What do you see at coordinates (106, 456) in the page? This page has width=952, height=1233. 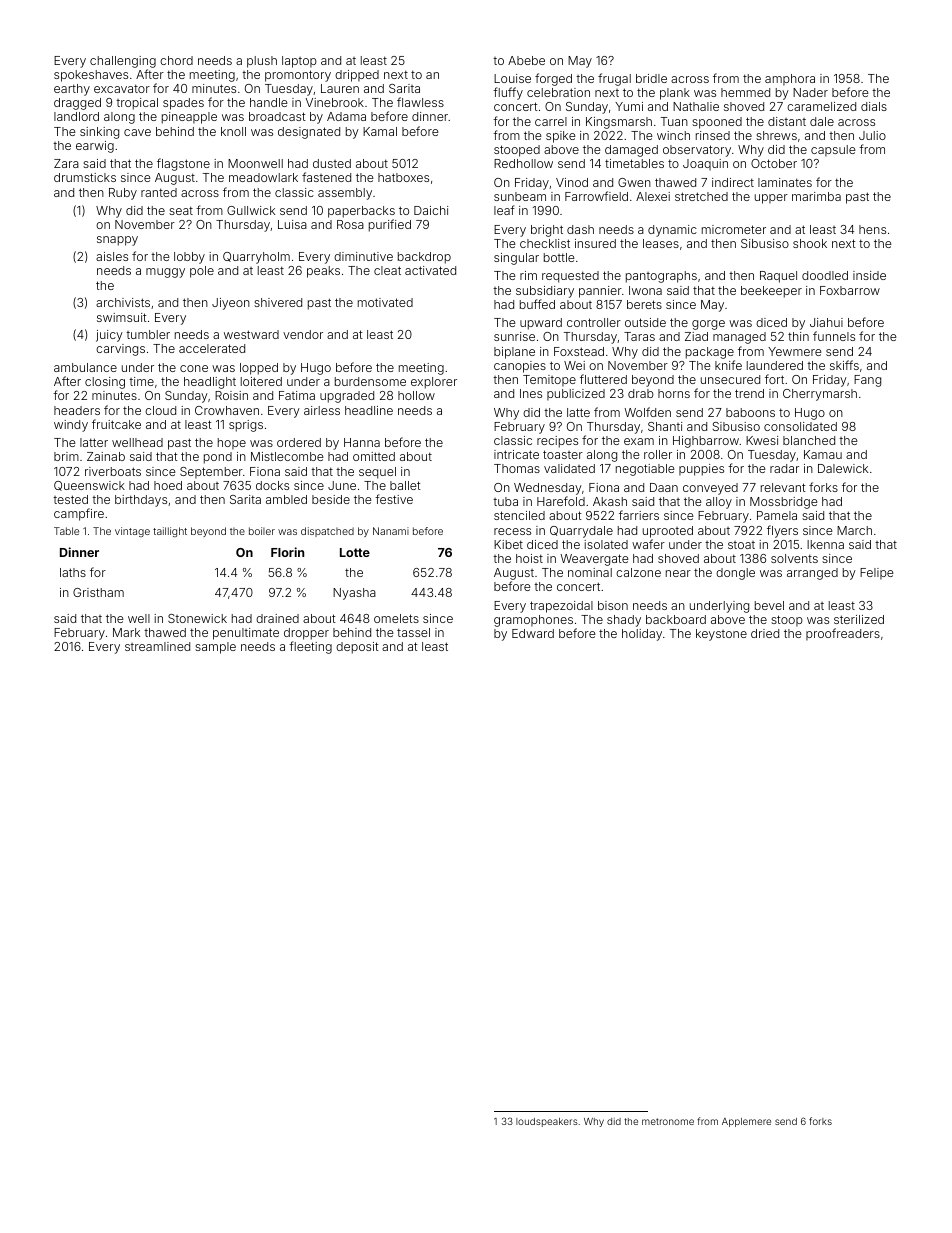 I see `Zainab` at bounding box center [106, 456].
